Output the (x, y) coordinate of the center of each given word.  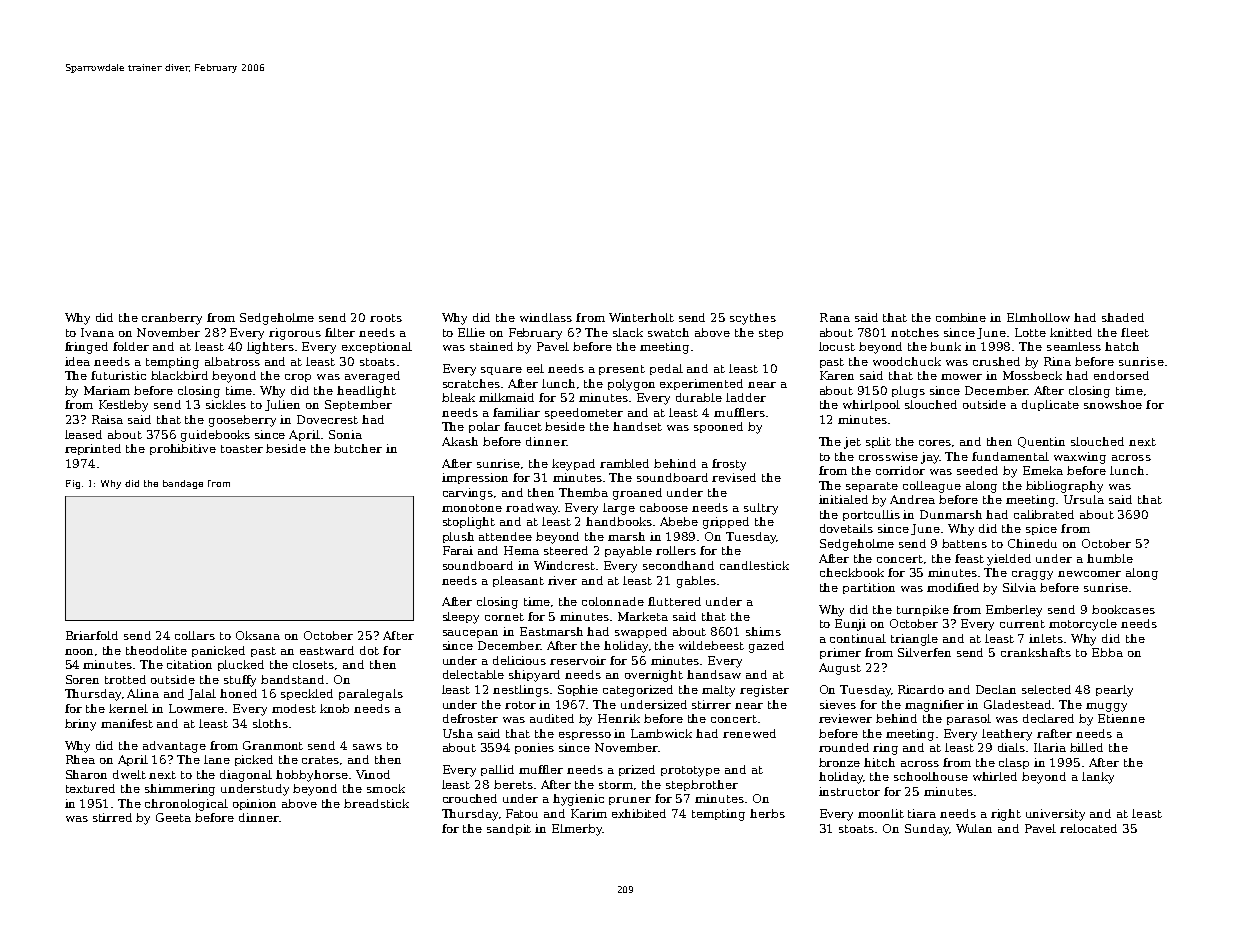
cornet (504, 617)
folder (131, 346)
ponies (534, 748)
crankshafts (1036, 652)
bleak (458, 397)
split (878, 442)
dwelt (129, 774)
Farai (458, 550)
